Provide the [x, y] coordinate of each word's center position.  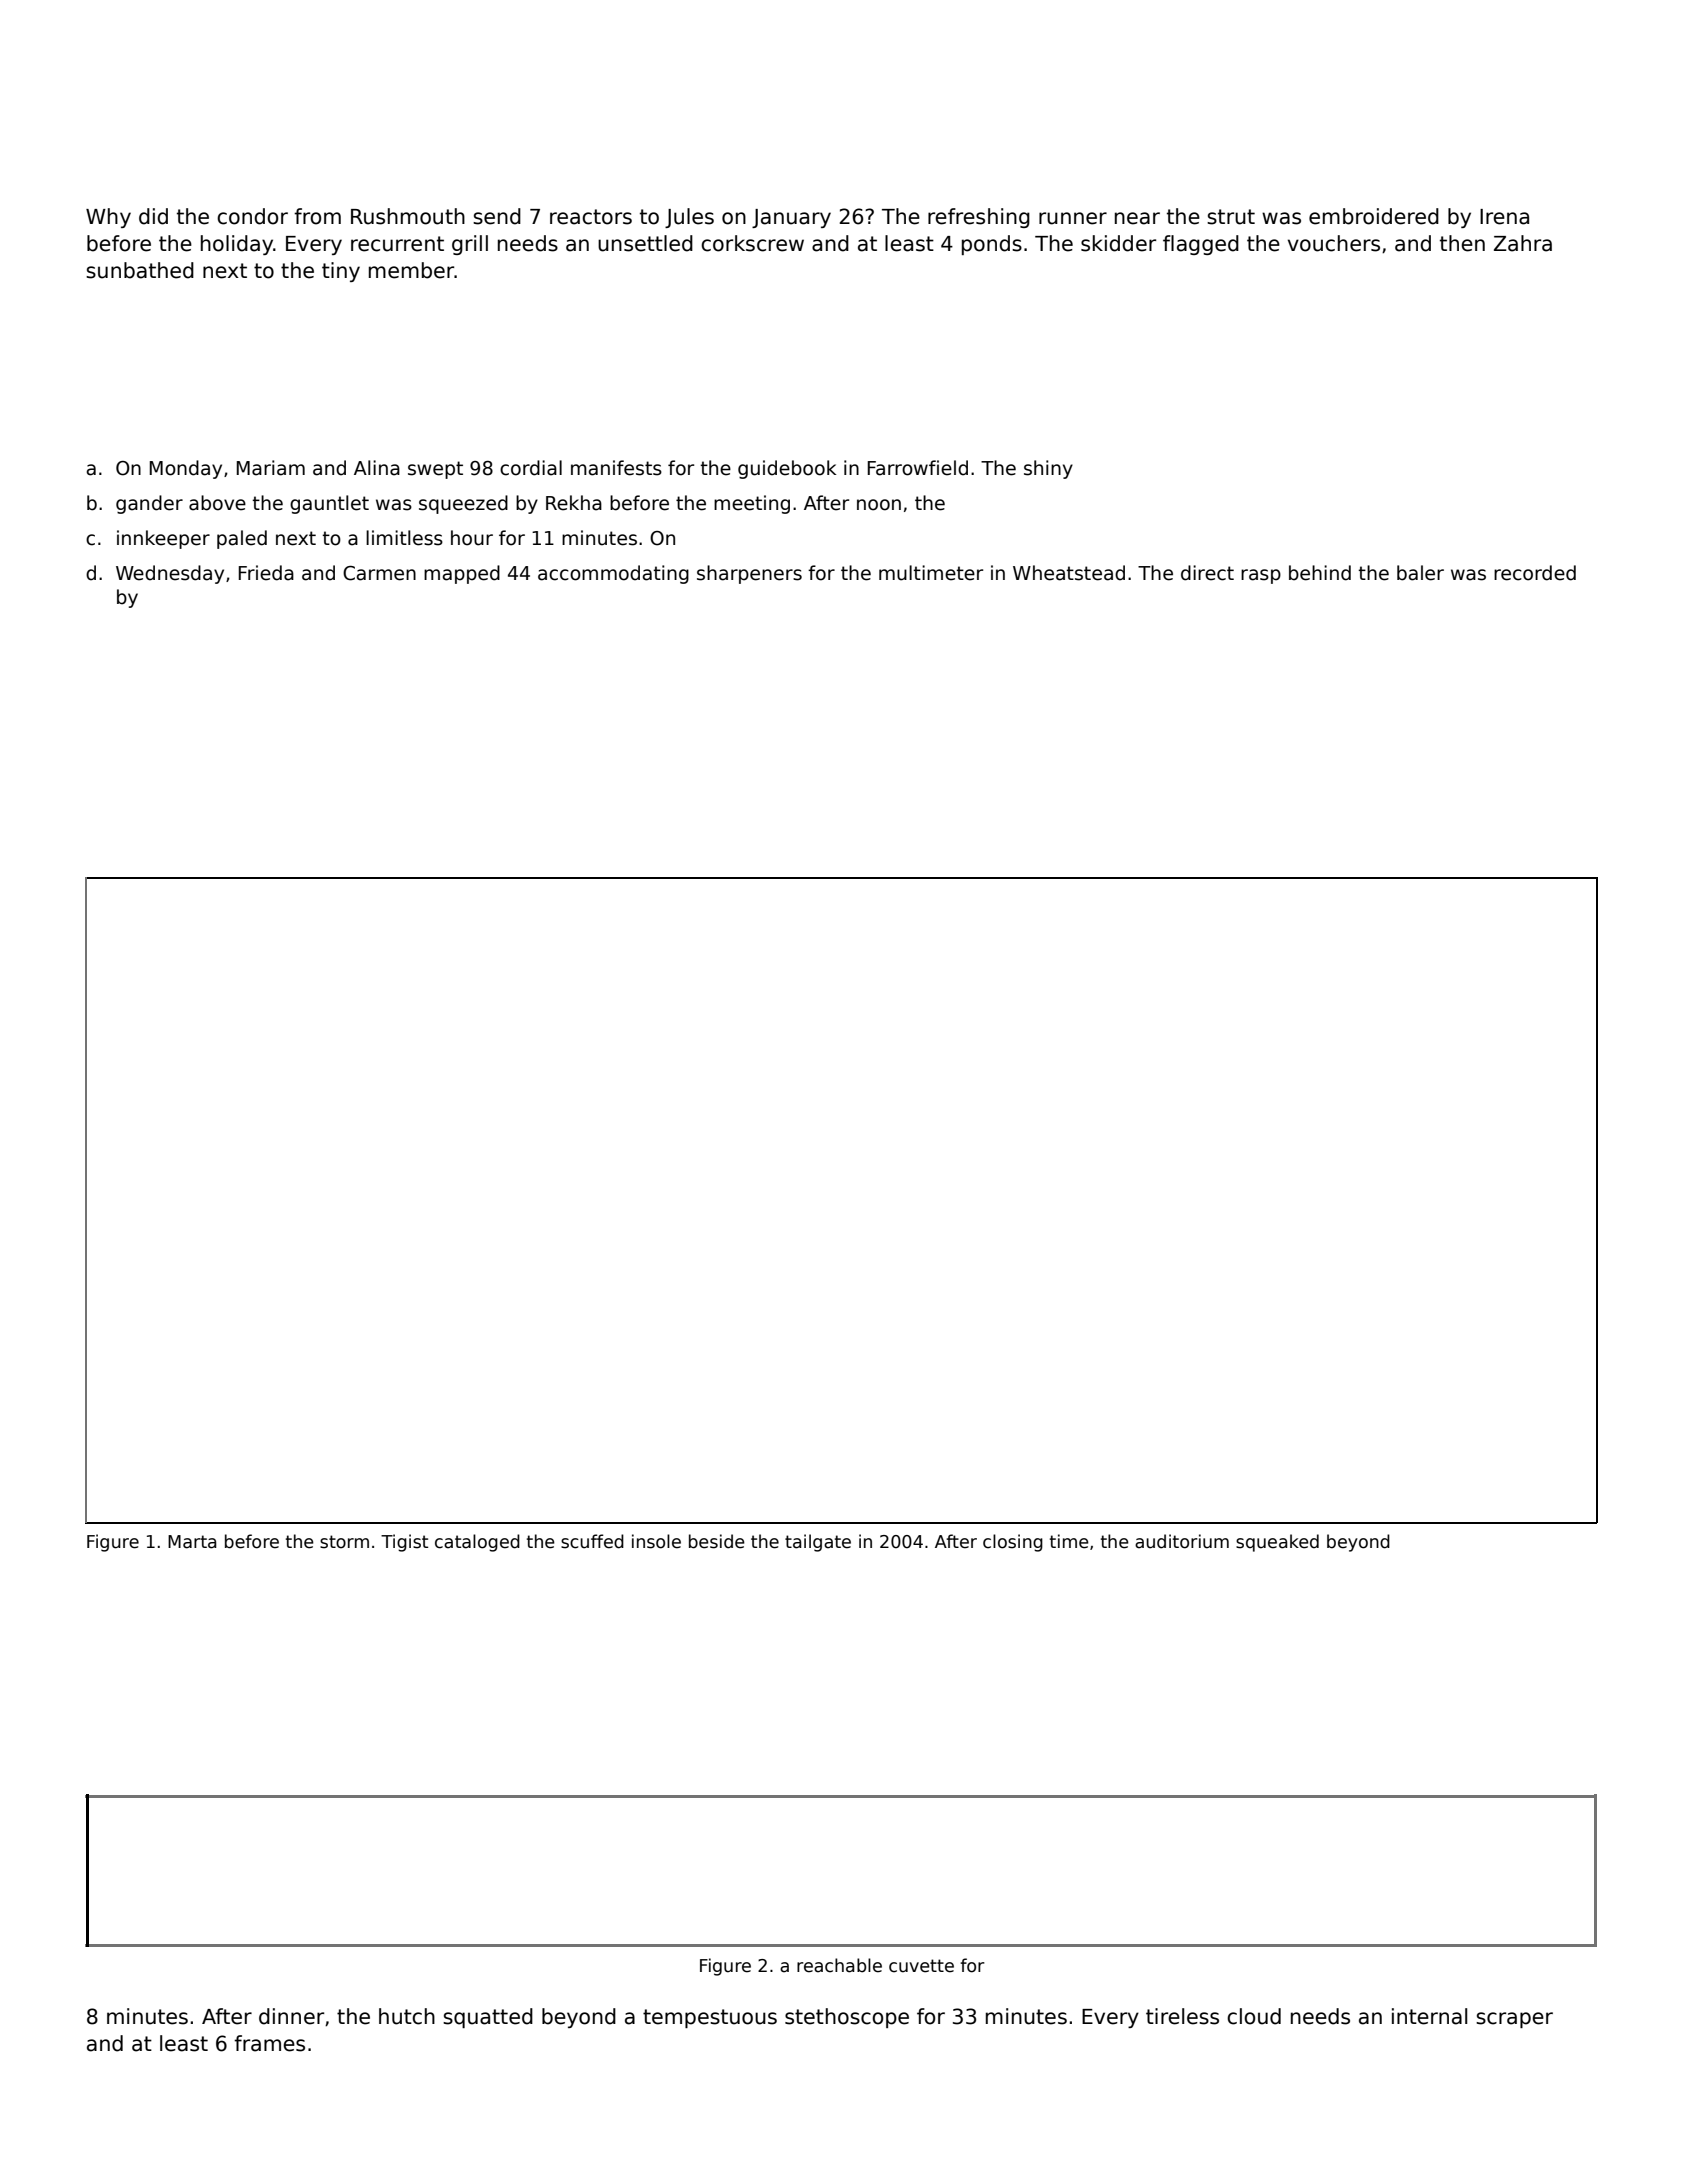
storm [344, 1542]
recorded [1535, 573]
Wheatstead [1069, 573]
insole [656, 1541]
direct [1207, 573]
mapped [462, 574]
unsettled [645, 243]
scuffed [592, 1541]
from [317, 216]
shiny [1048, 469]
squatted [488, 2018]
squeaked [1277, 1543]
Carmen [379, 573]
